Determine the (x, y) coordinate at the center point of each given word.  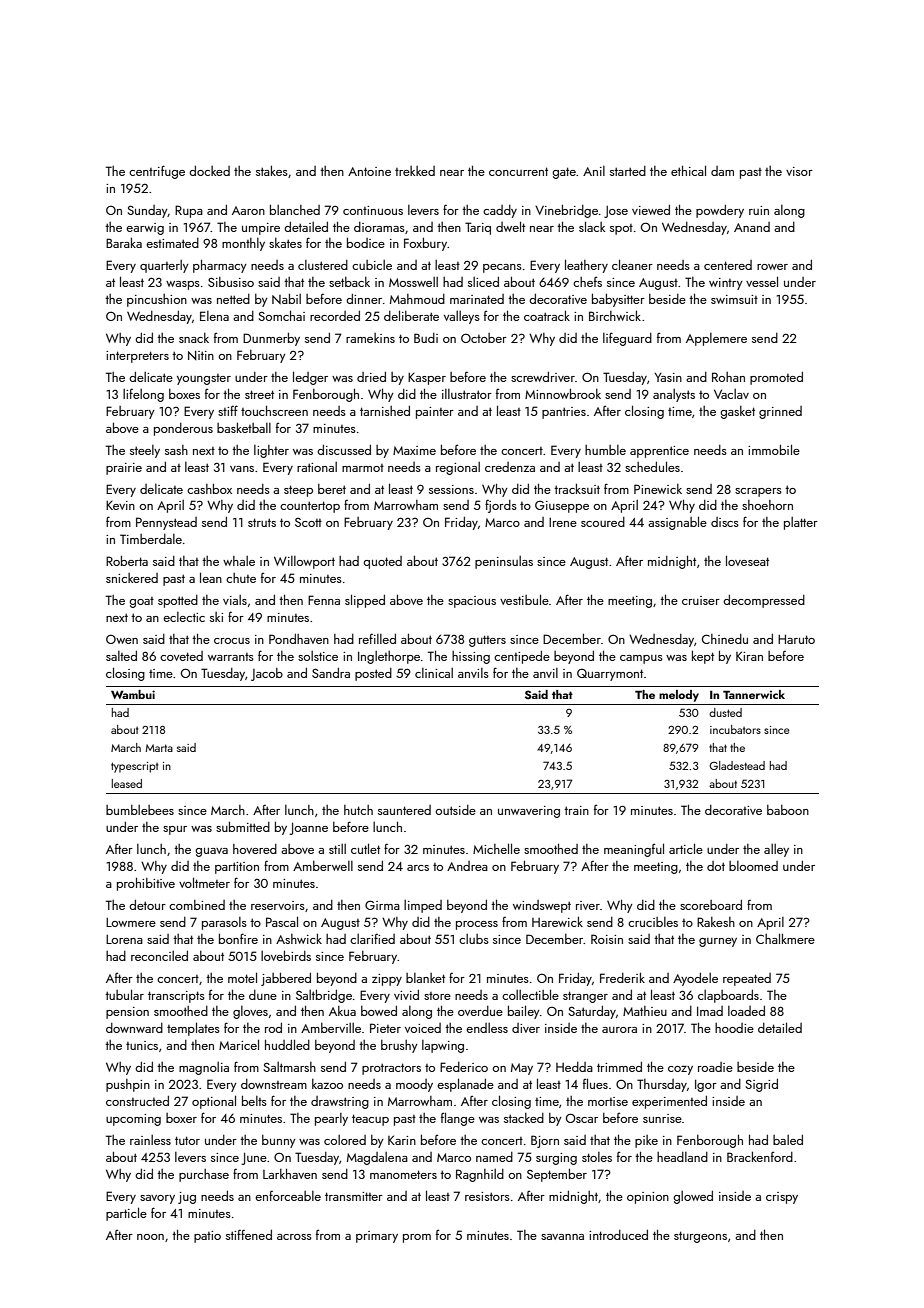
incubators (735, 729)
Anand (752, 227)
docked (209, 171)
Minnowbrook (563, 394)
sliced (483, 282)
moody (414, 1085)
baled (788, 1140)
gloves (250, 1012)
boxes (184, 394)
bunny (279, 1141)
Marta (159, 748)
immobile (774, 449)
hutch (358, 810)
